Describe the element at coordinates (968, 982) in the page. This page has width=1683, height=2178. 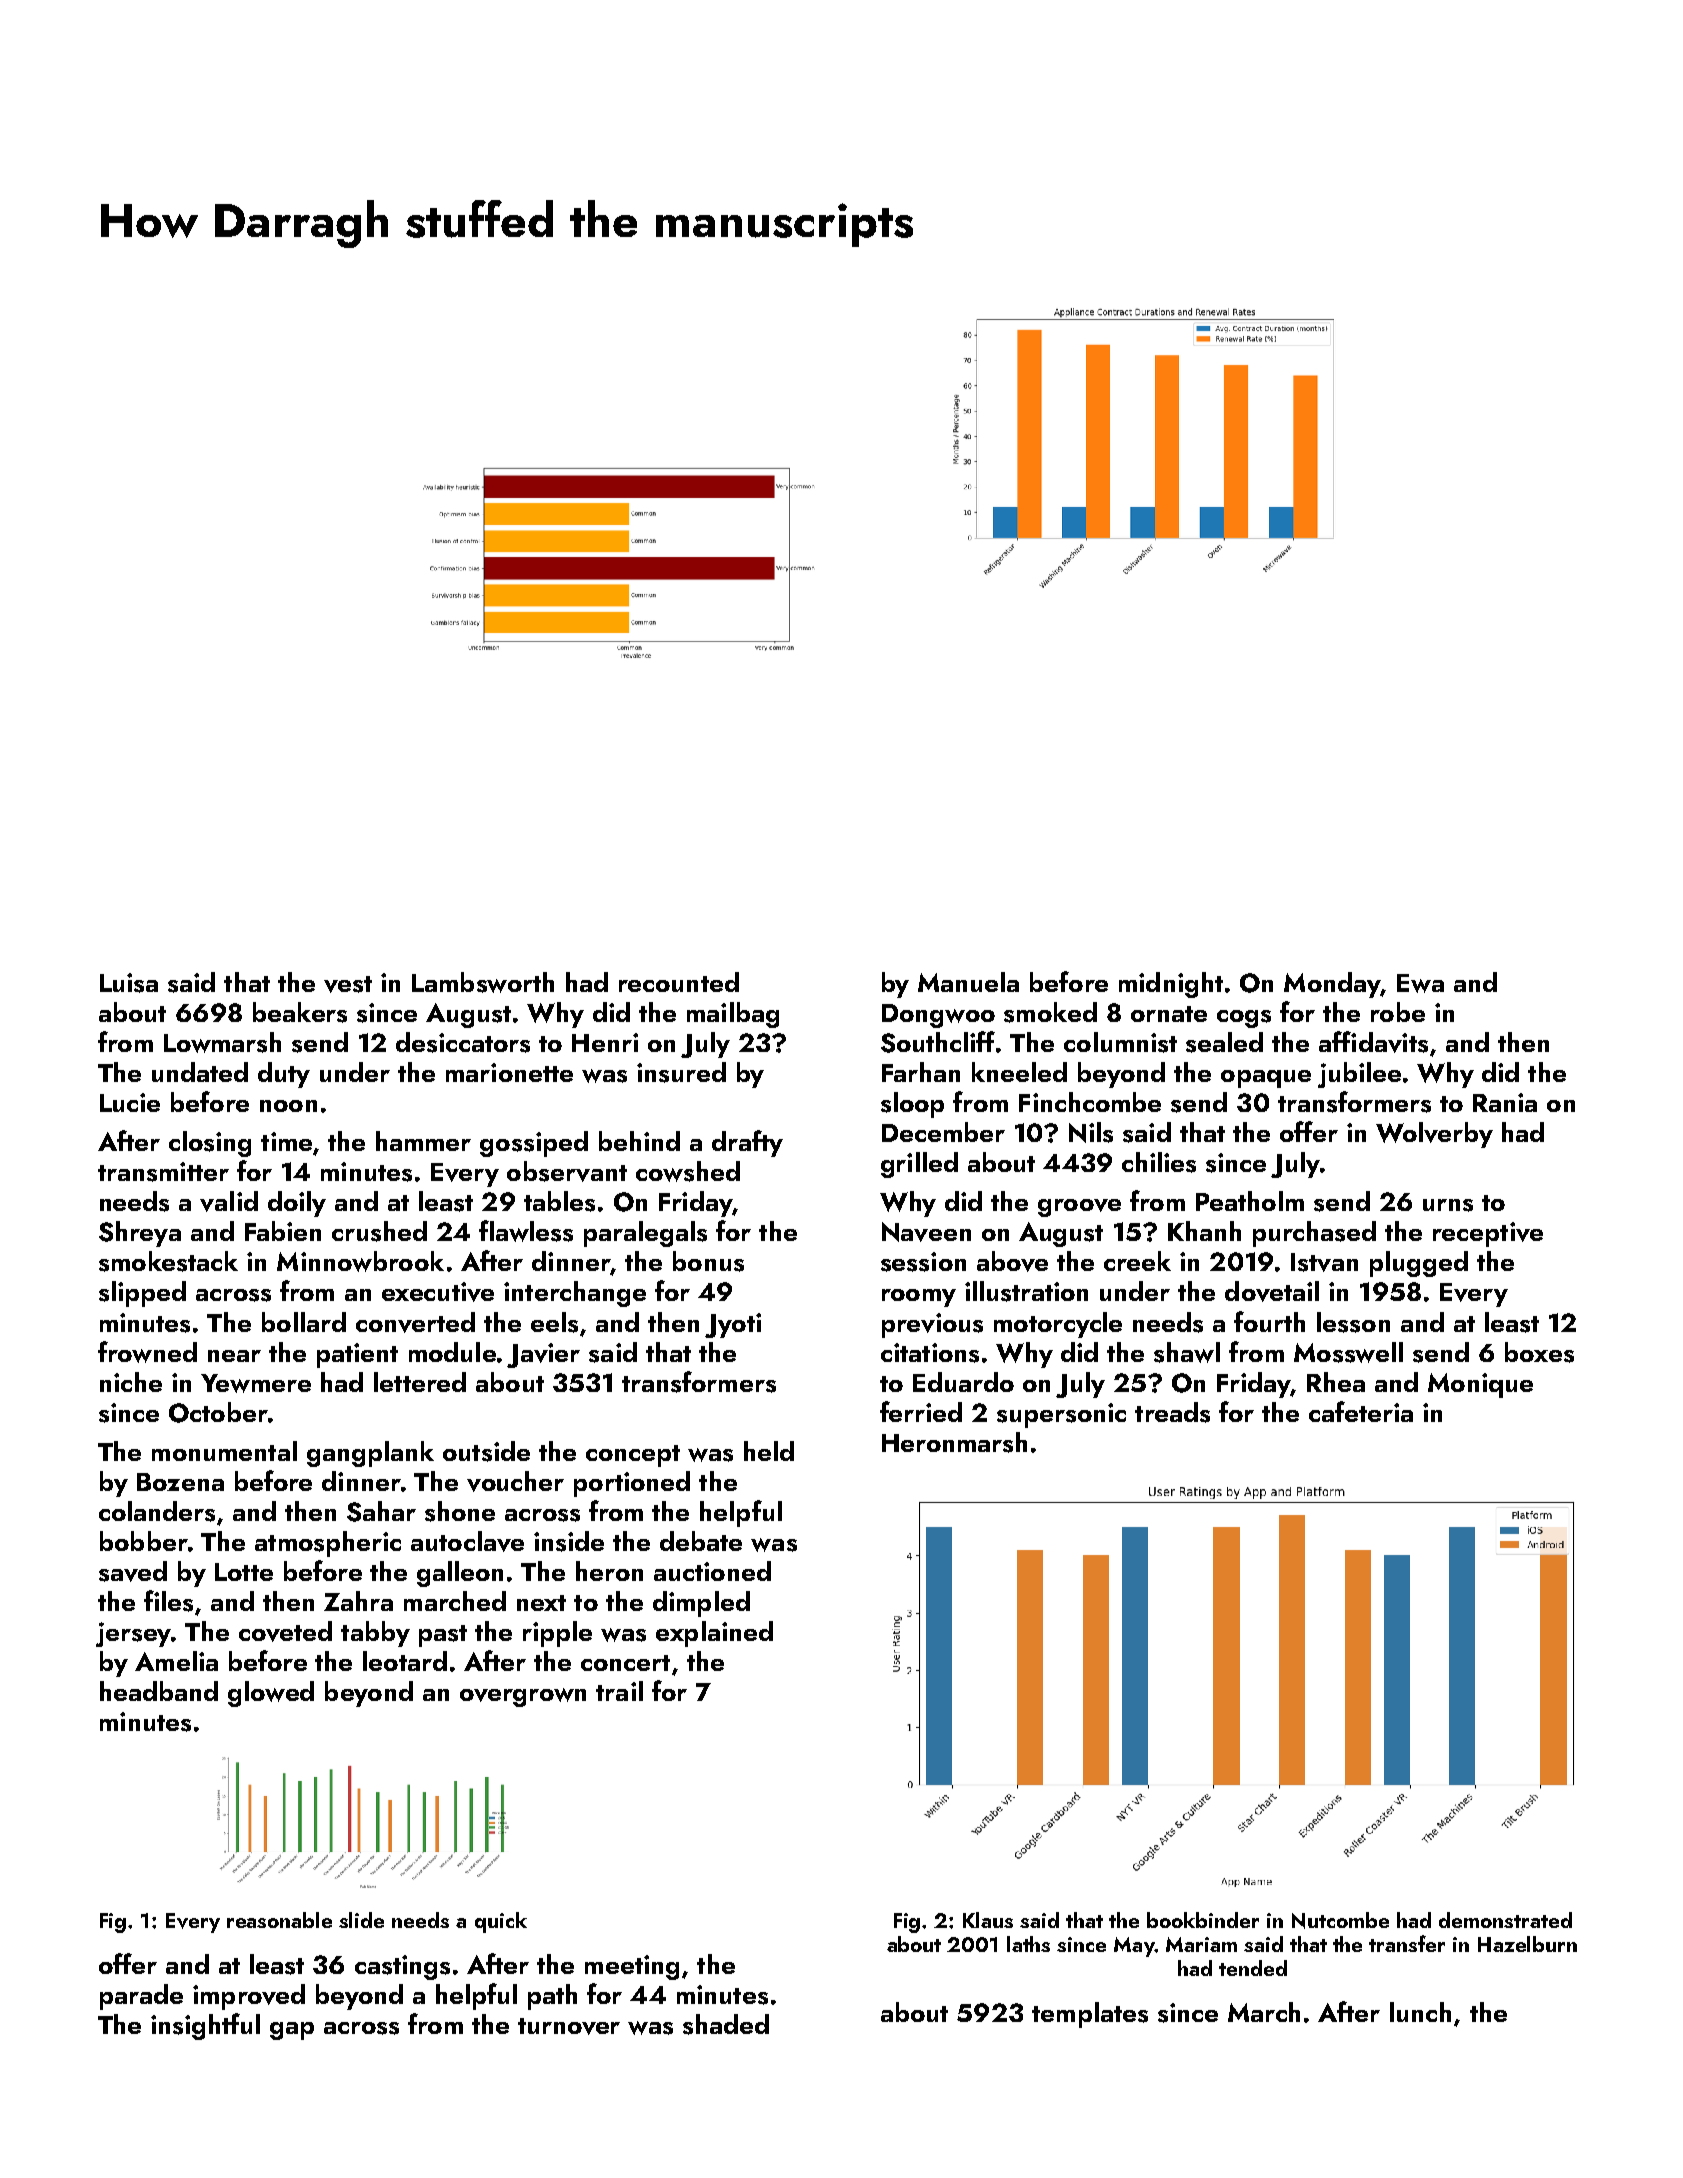
I see `Manuela` at that location.
